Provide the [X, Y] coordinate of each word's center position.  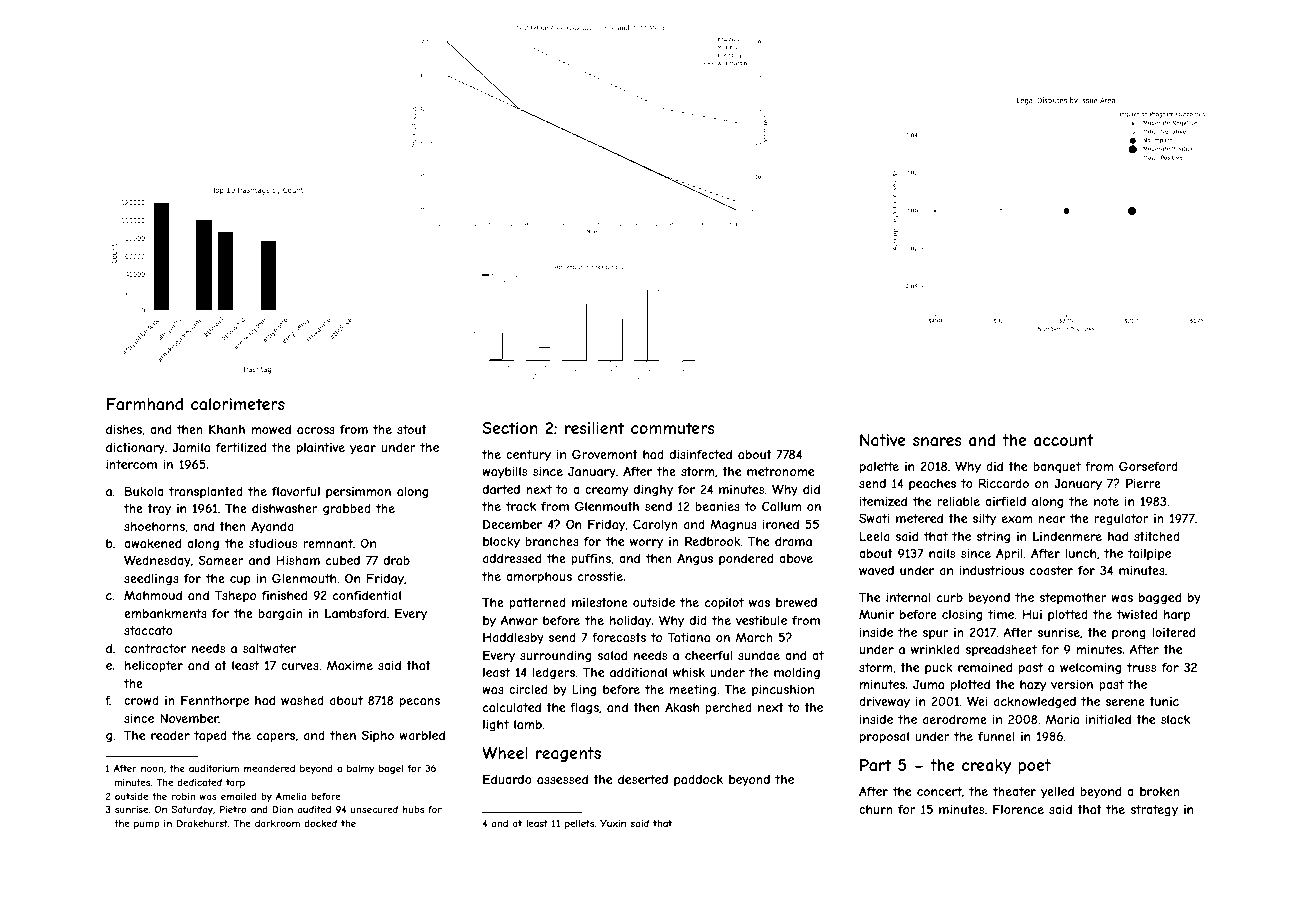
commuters [673, 428]
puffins [591, 559]
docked [320, 823]
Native [883, 440]
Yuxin [613, 823]
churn [876, 809]
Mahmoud [153, 595]
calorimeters [238, 404]
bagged [1160, 598]
